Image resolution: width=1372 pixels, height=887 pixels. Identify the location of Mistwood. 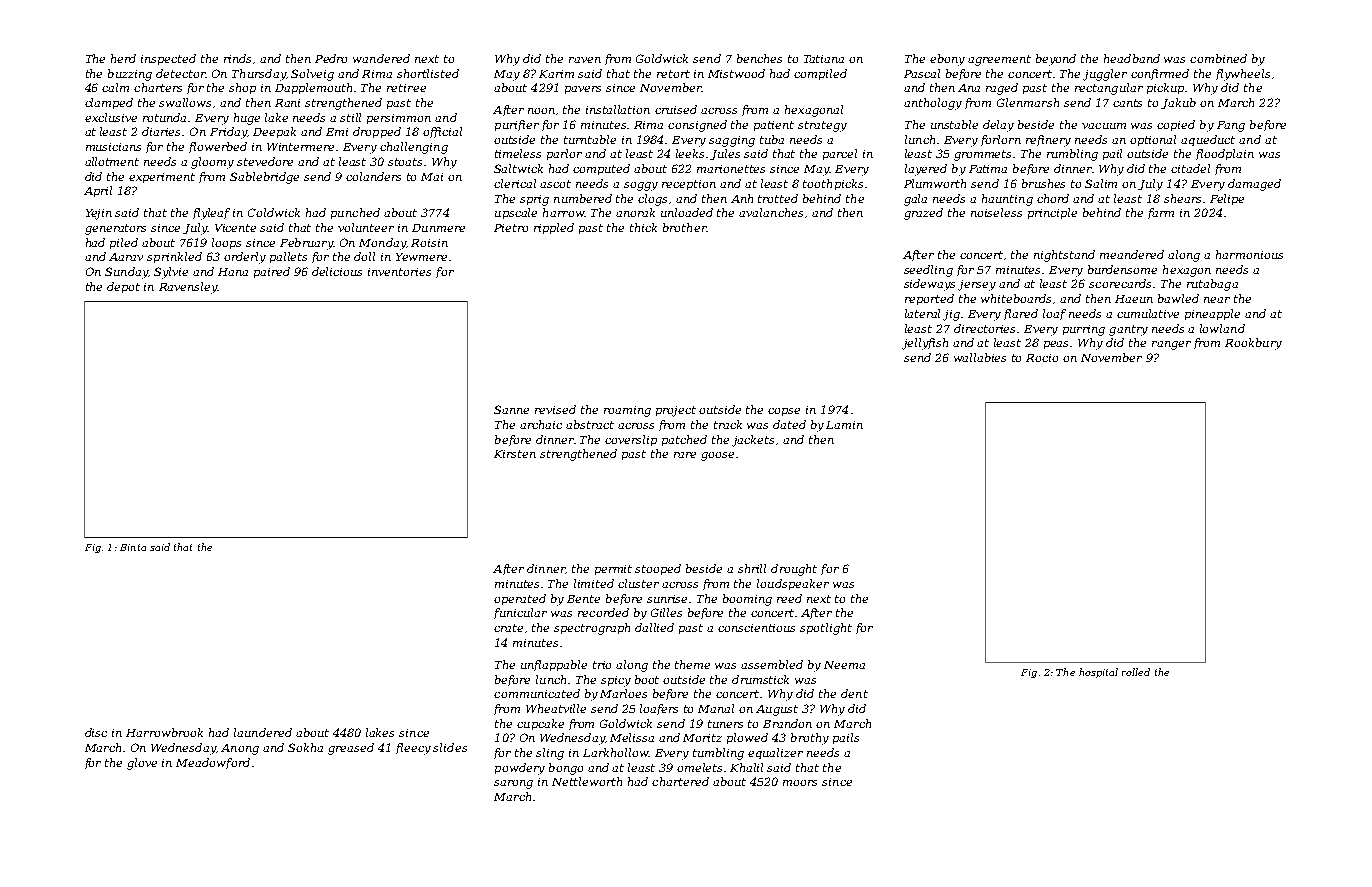
(736, 73).
